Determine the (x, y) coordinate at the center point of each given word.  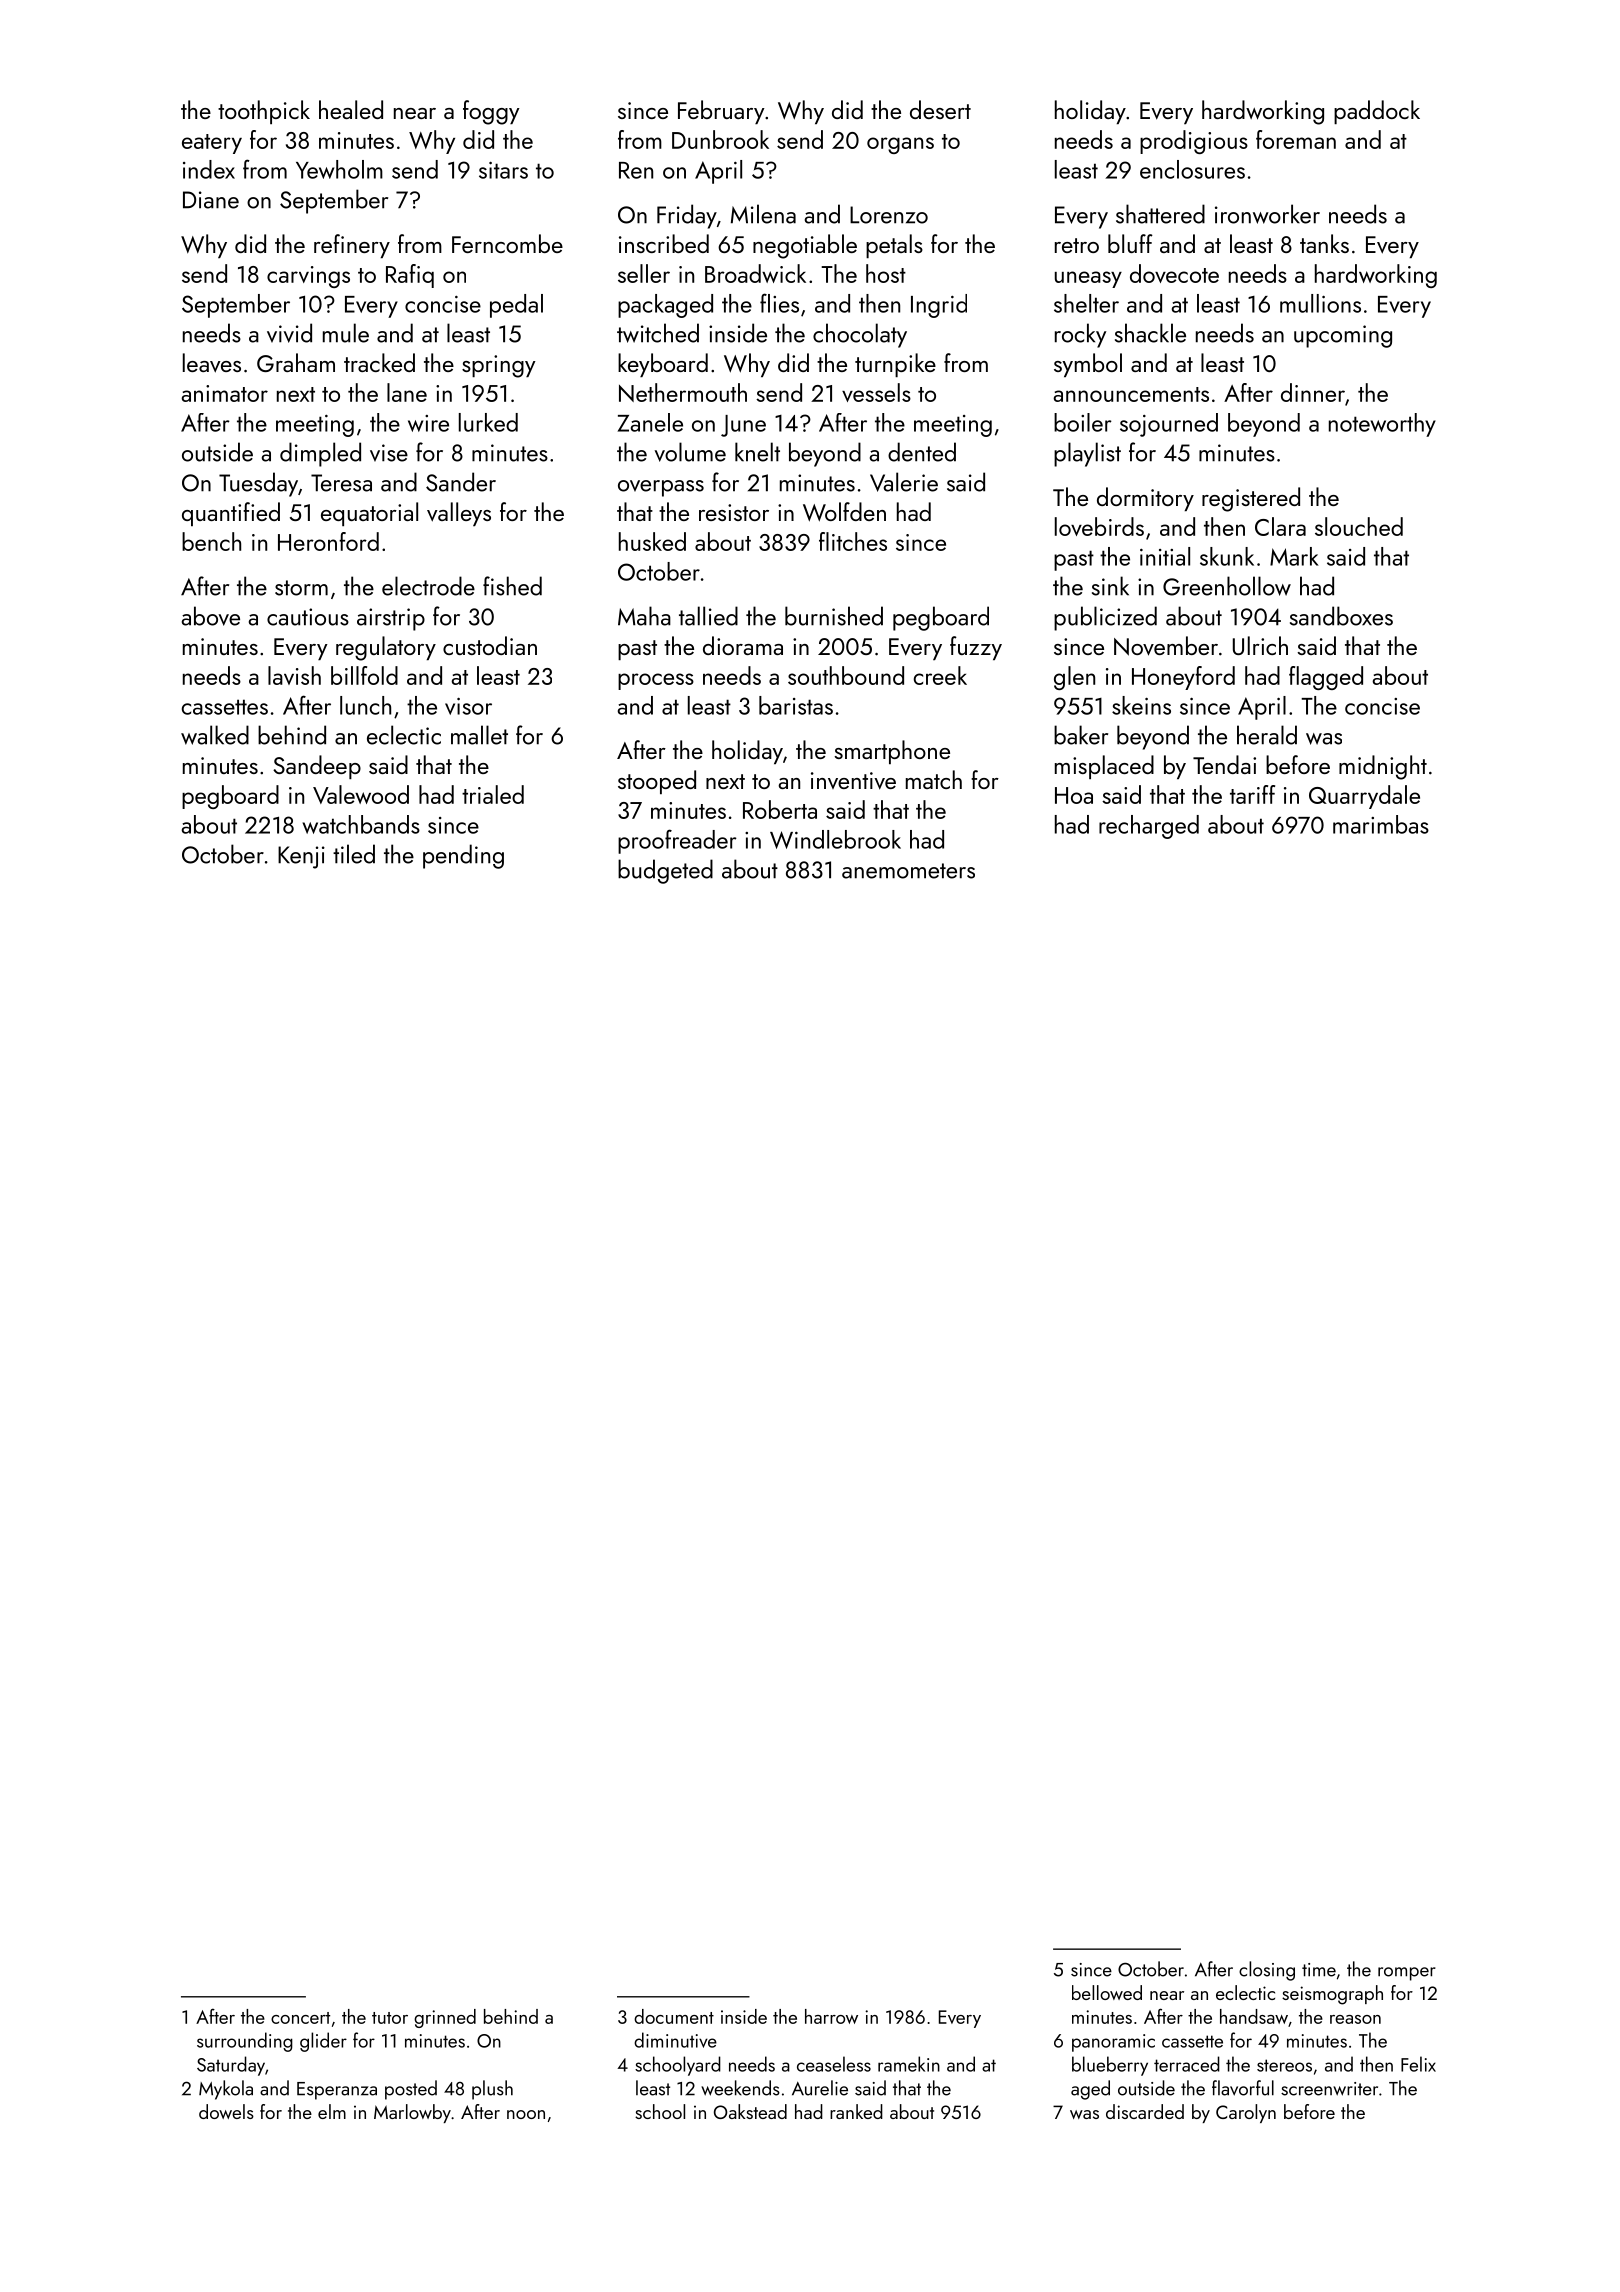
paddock (1377, 112)
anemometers (908, 871)
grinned (445, 2018)
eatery (212, 144)
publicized (1105, 618)
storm (301, 588)
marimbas (1381, 824)
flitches (853, 541)
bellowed (1107, 1992)
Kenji (301, 857)
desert (940, 109)
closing (1267, 1971)
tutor (390, 2018)
